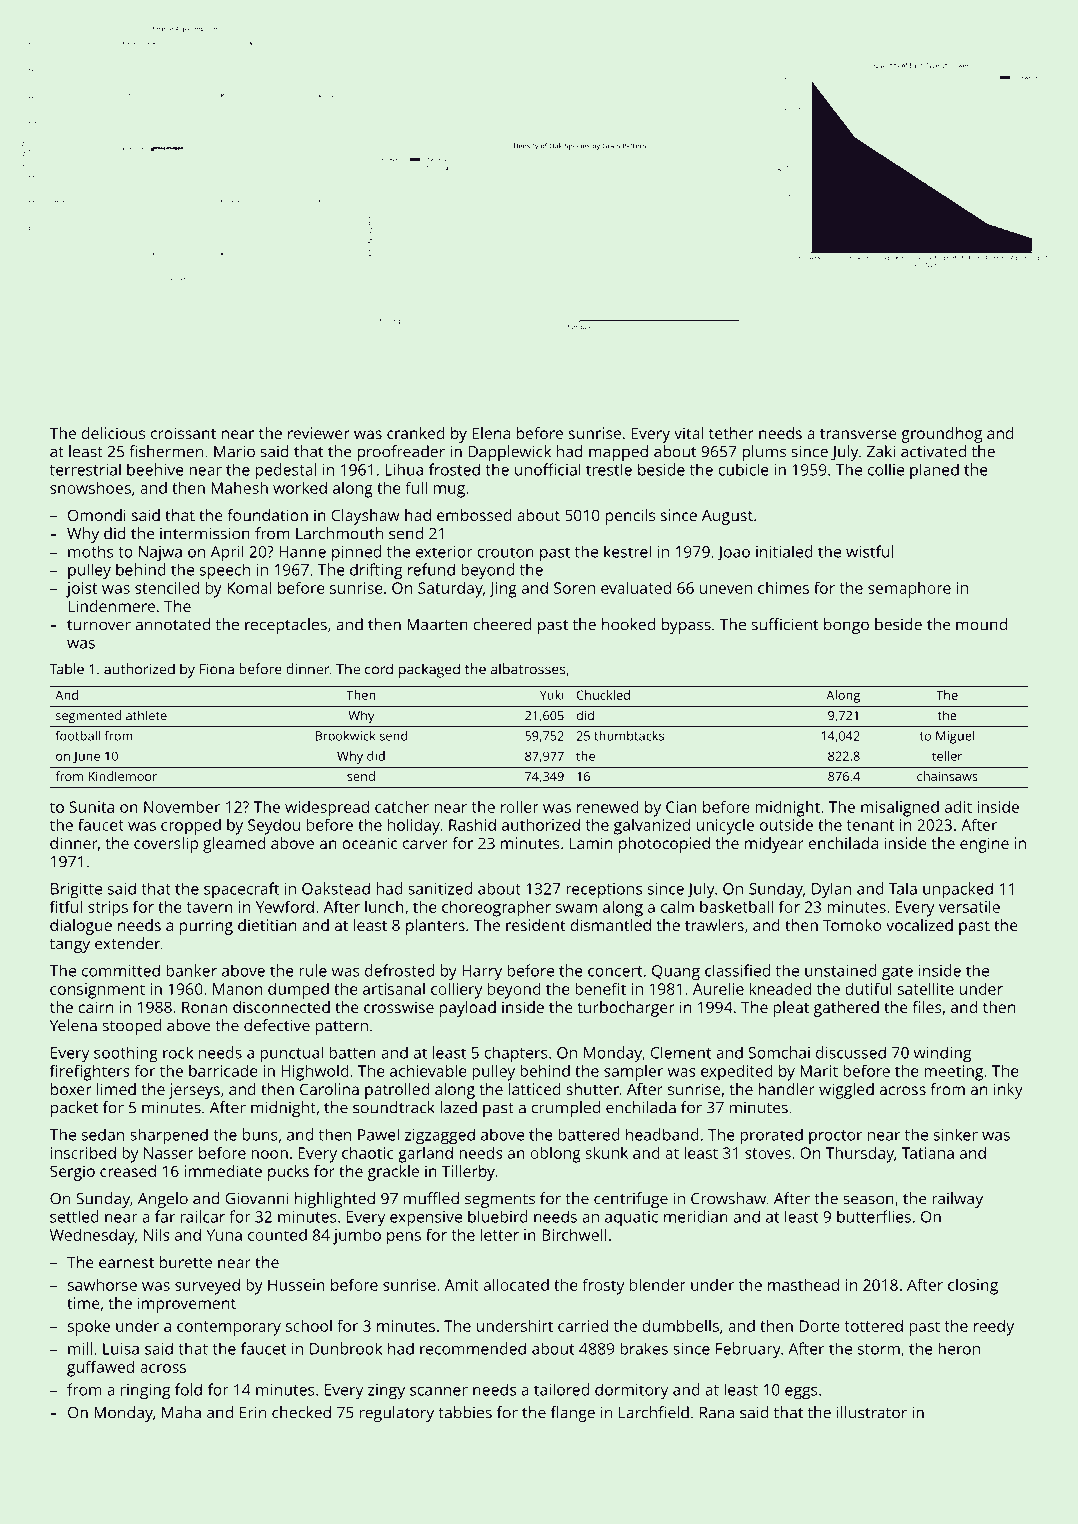 Image resolution: width=1078 pixels, height=1524 pixels. Describe the element at coordinates (510, 453) in the image. I see `Dapplewick` at that location.
